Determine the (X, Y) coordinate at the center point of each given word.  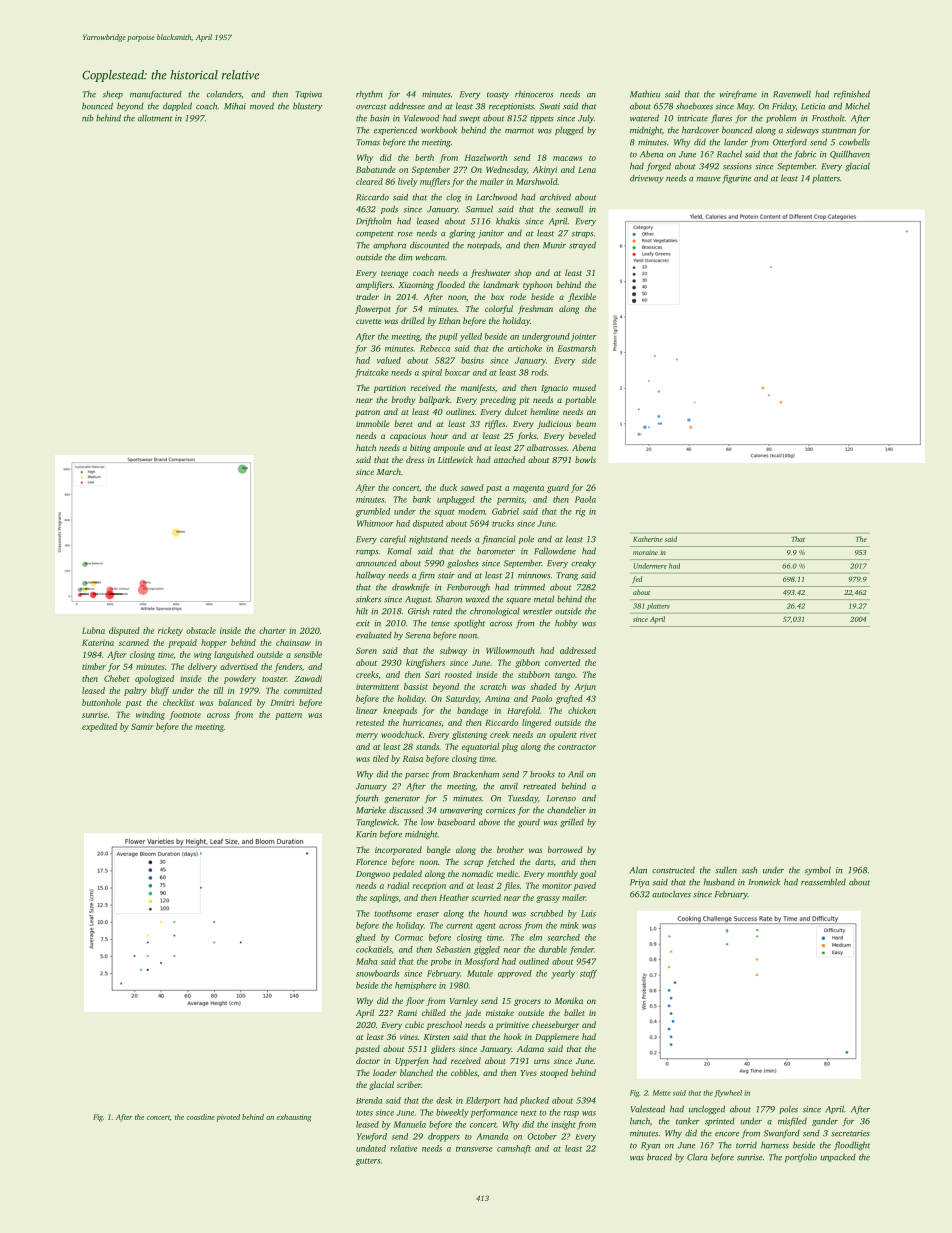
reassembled (823, 882)
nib (88, 118)
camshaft (514, 1149)
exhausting (294, 1118)
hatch (366, 447)
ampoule (449, 448)
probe (441, 962)
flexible (582, 297)
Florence (371, 861)
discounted (429, 245)
